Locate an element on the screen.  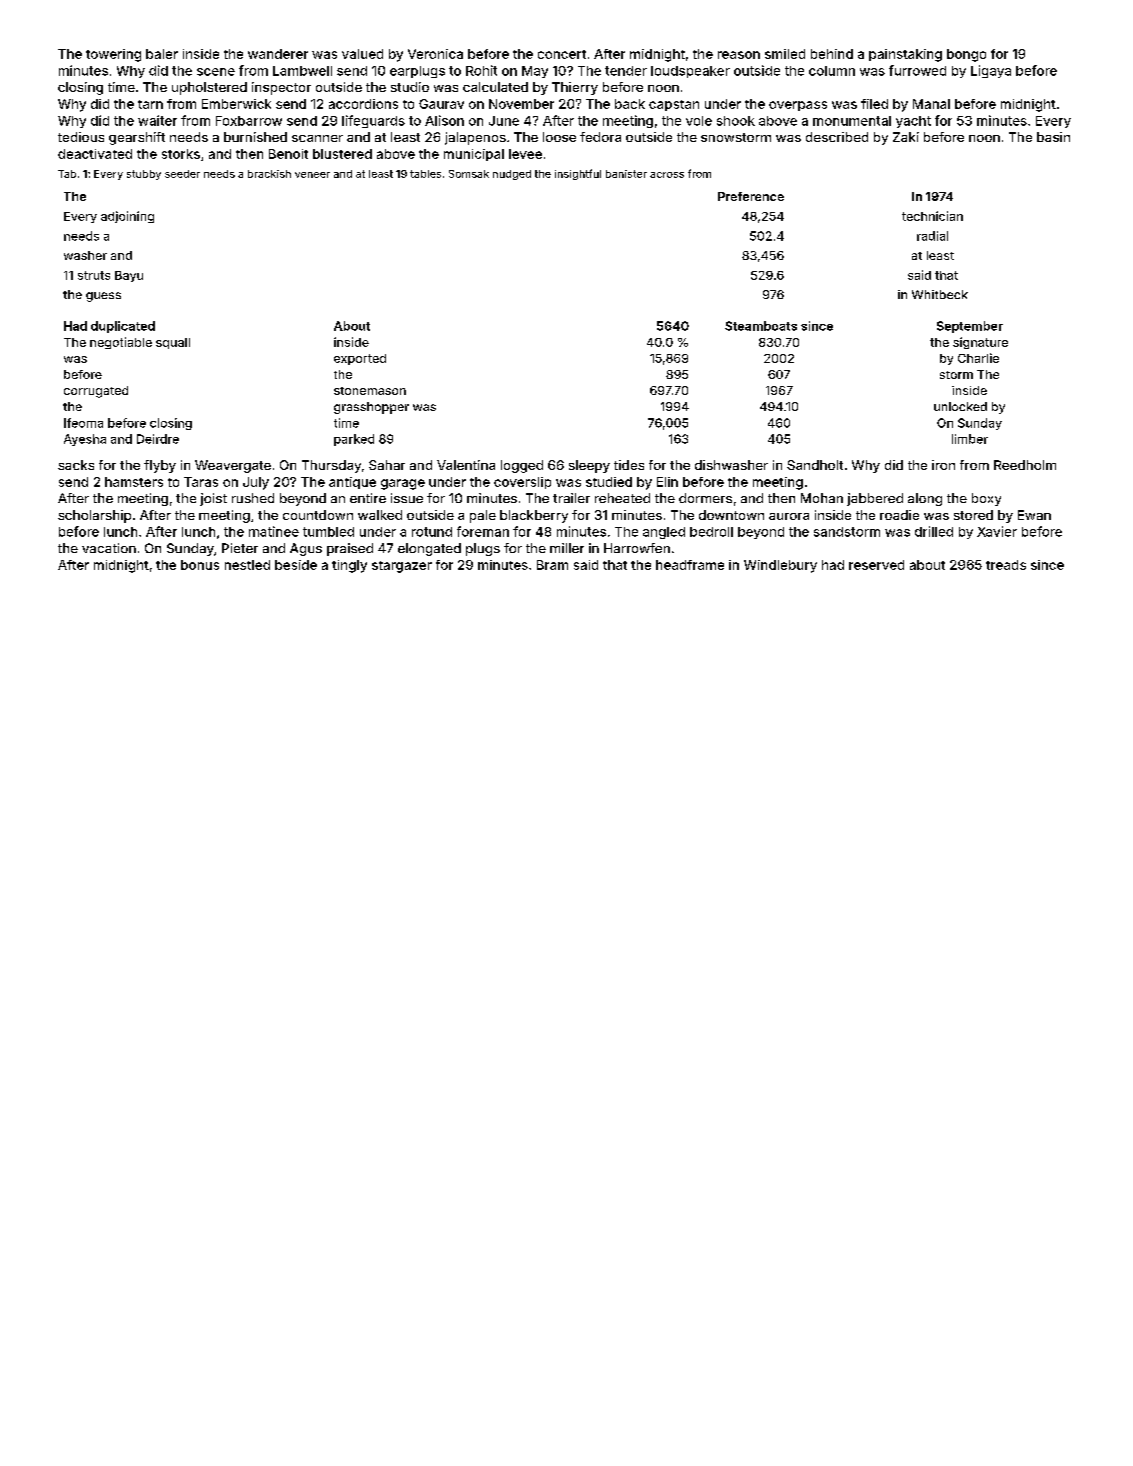
exported is located at coordinates (360, 359).
